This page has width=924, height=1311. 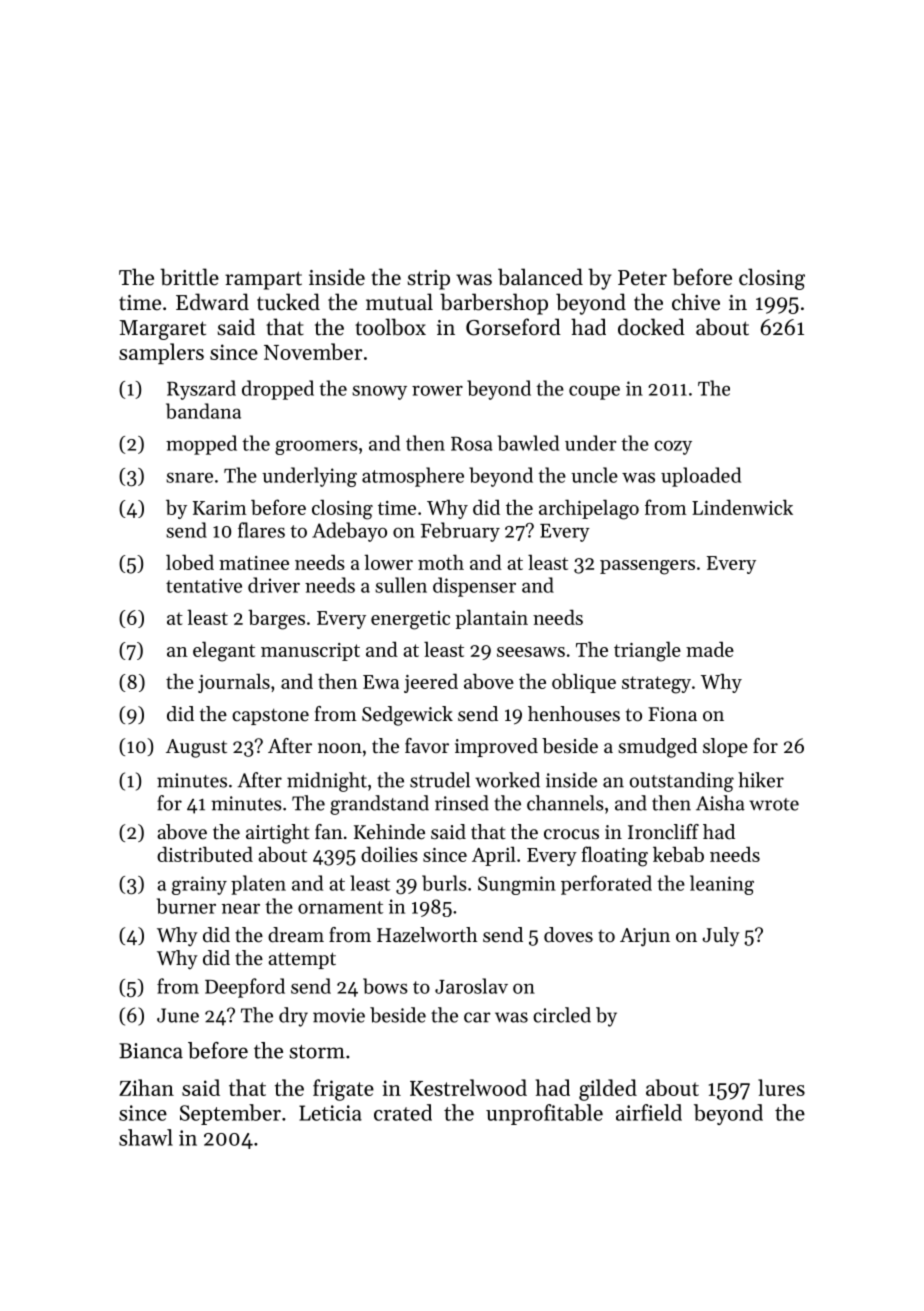 What do you see at coordinates (381, 682) in the page?
I see `Ewa` at bounding box center [381, 682].
